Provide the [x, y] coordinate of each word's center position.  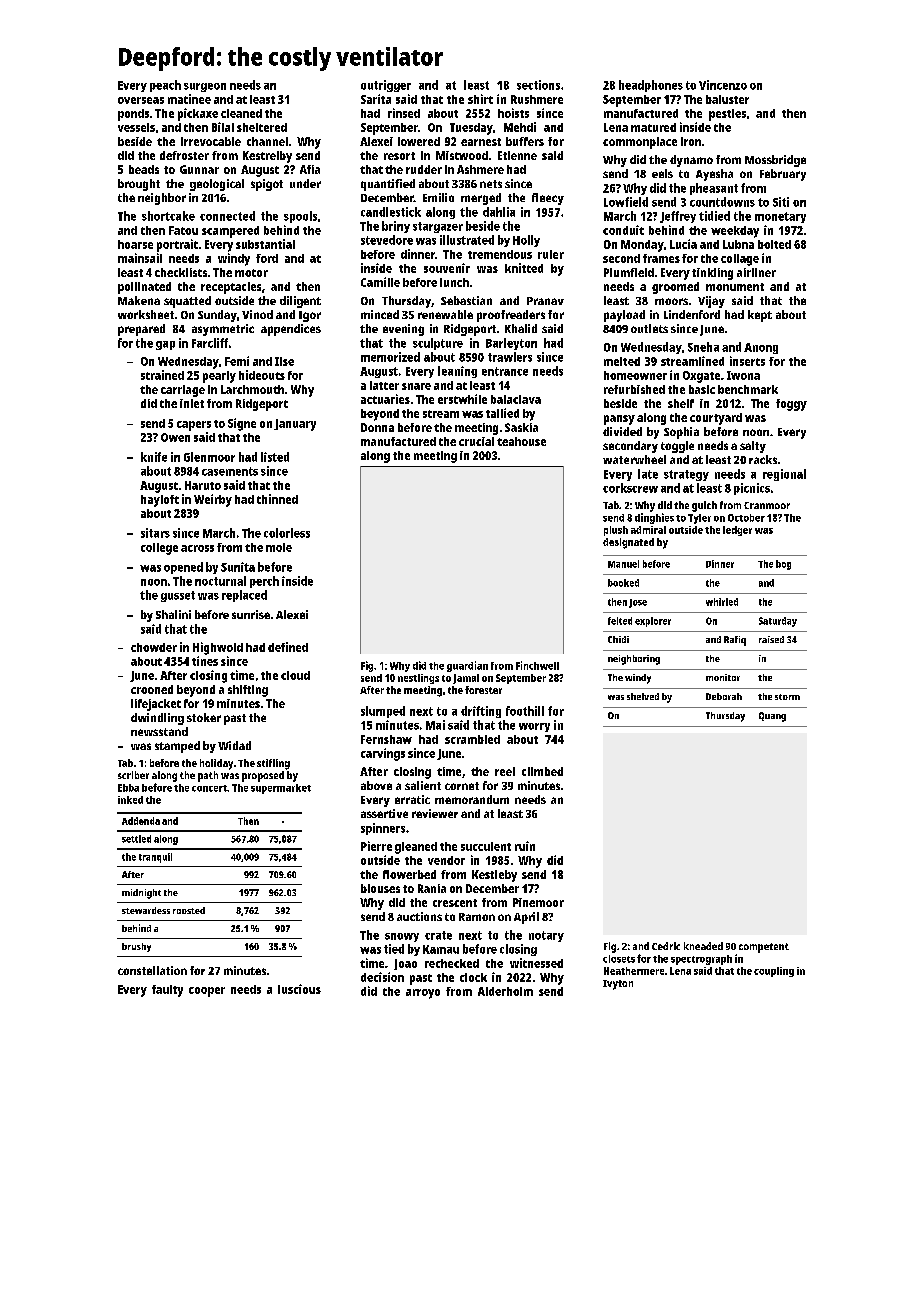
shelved [643, 696]
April [526, 918]
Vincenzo [723, 85]
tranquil [155, 858]
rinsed [404, 113]
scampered [230, 232]
